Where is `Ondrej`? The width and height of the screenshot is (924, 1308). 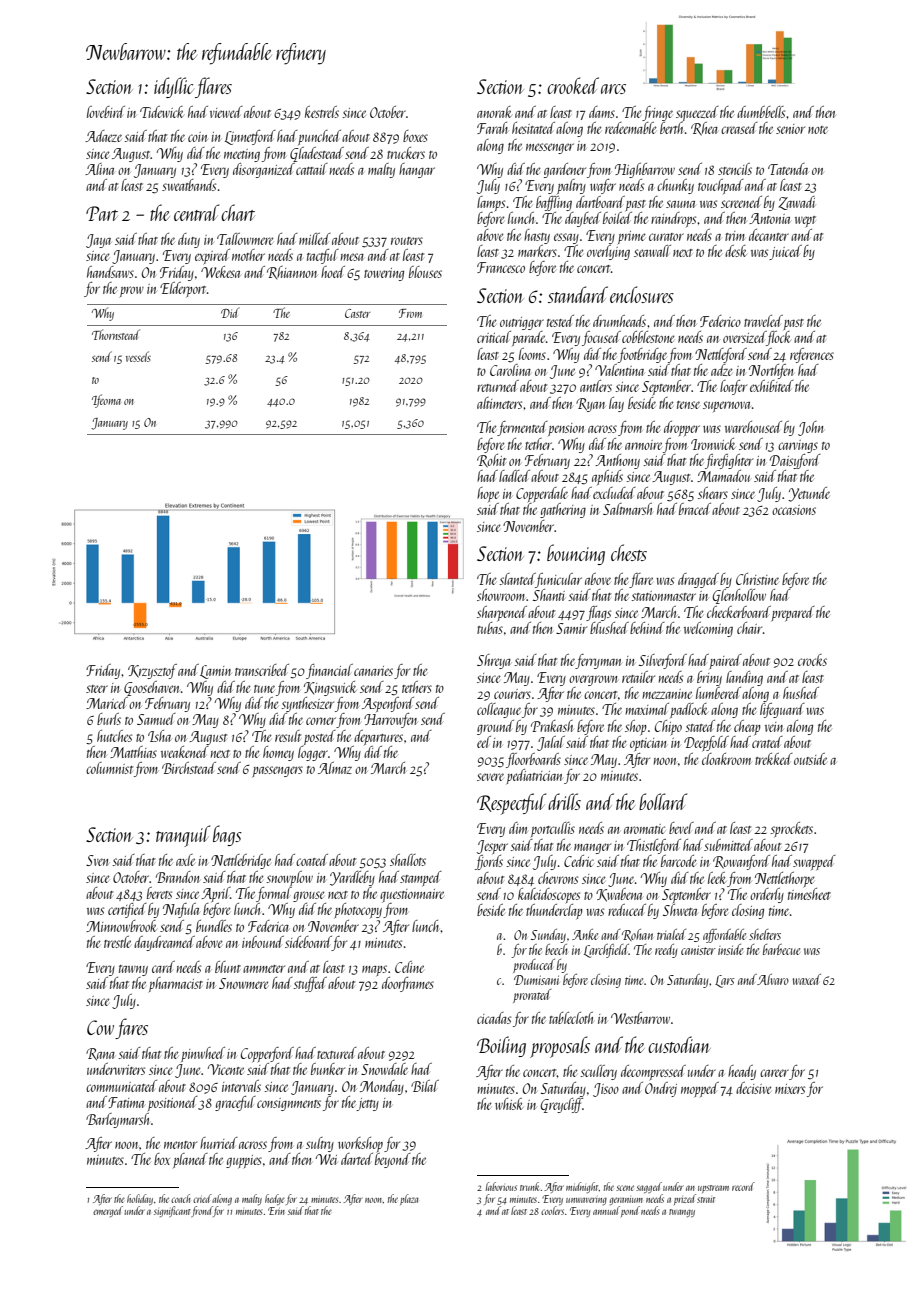 Ondrej is located at coordinates (661, 1089).
